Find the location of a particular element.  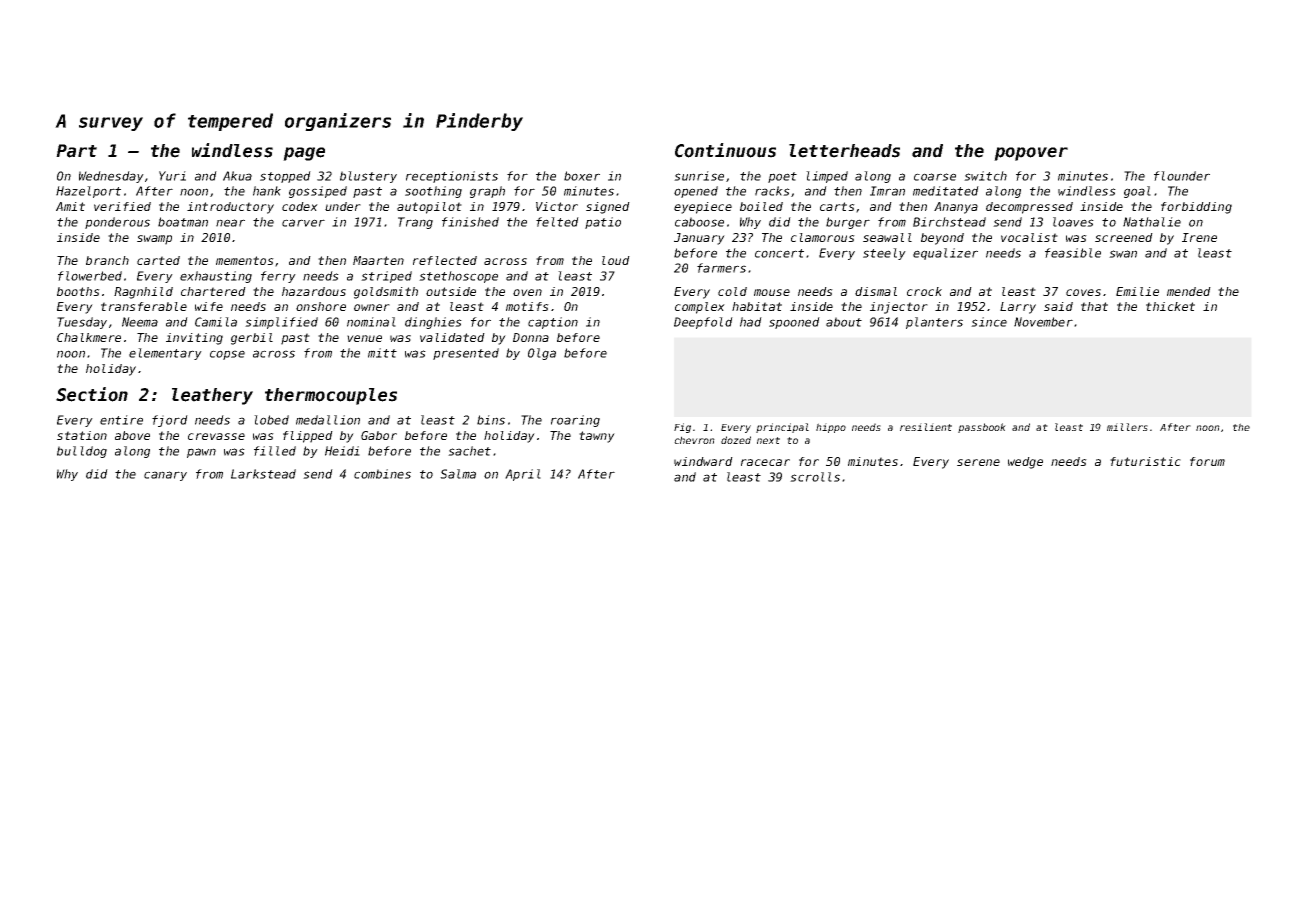

Deepfold is located at coordinates (703, 323).
